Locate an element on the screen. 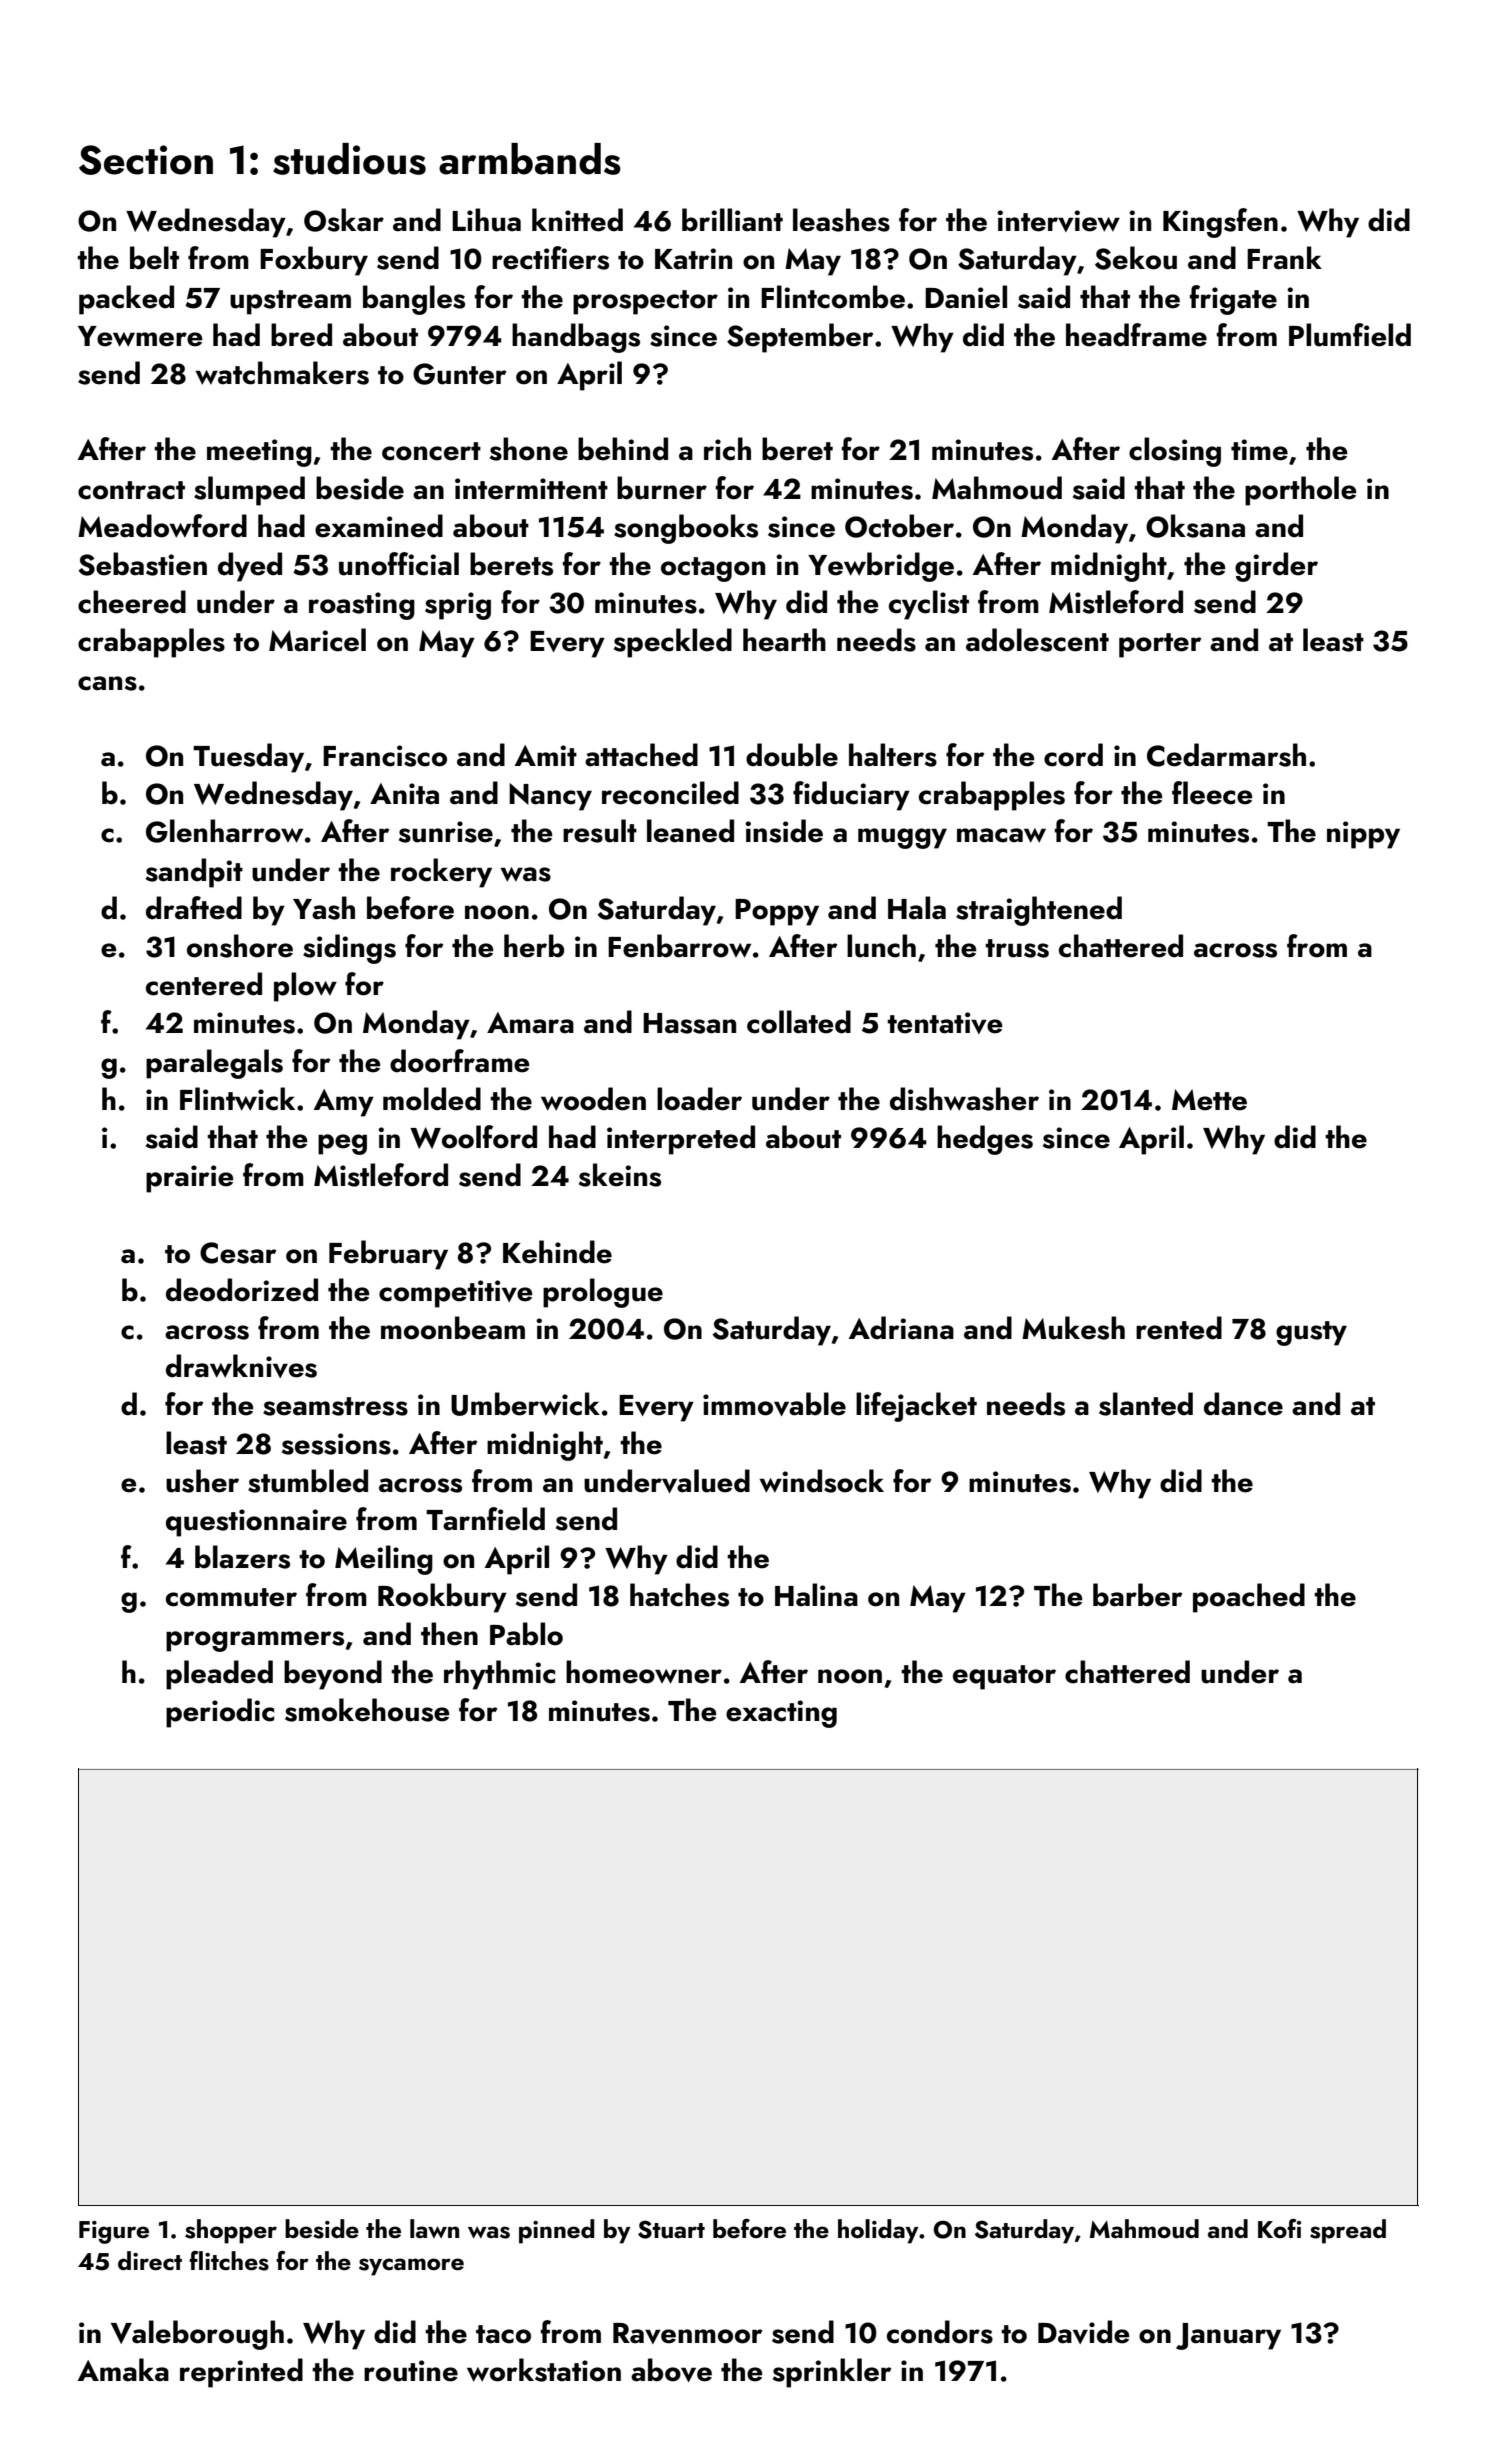  rich is located at coordinates (727, 449).
